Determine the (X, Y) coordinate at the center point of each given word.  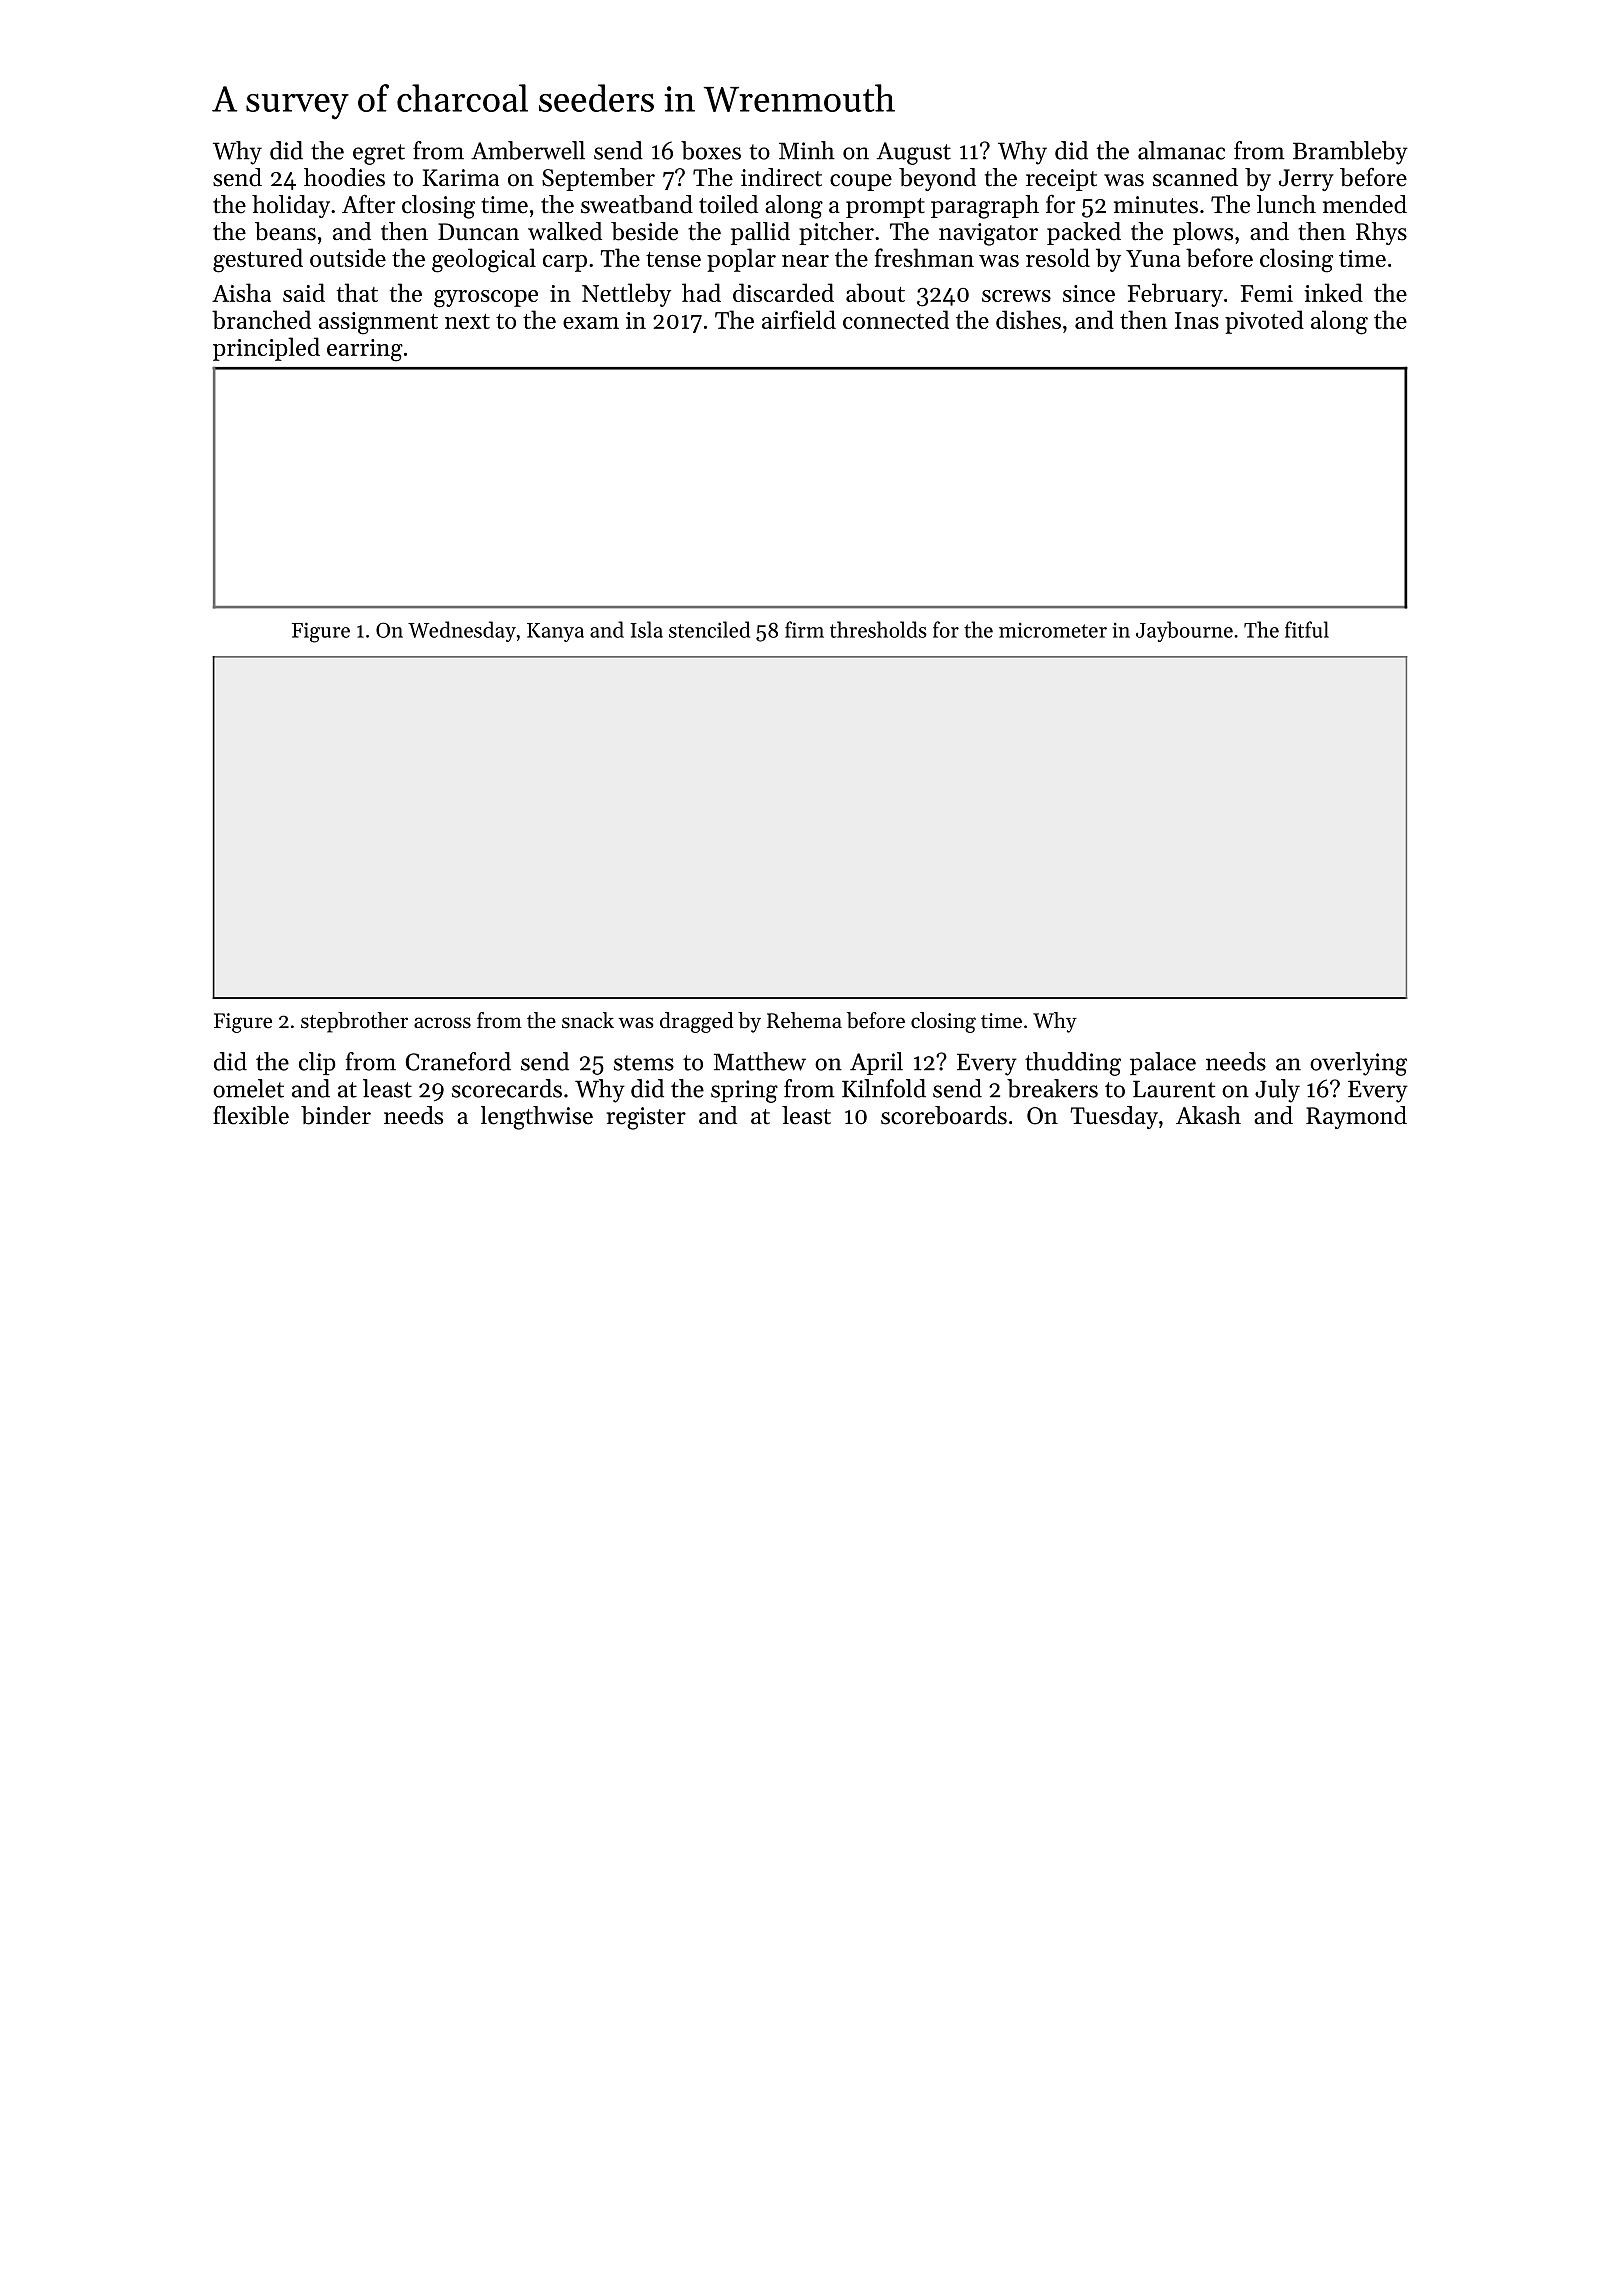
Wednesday (462, 631)
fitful (1307, 629)
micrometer (1053, 630)
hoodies (344, 177)
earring (365, 350)
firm (804, 629)
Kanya (555, 632)
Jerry (1306, 180)
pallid (760, 233)
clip (317, 1063)
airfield (799, 319)
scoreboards (944, 1115)
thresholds (878, 629)
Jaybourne (1184, 631)
